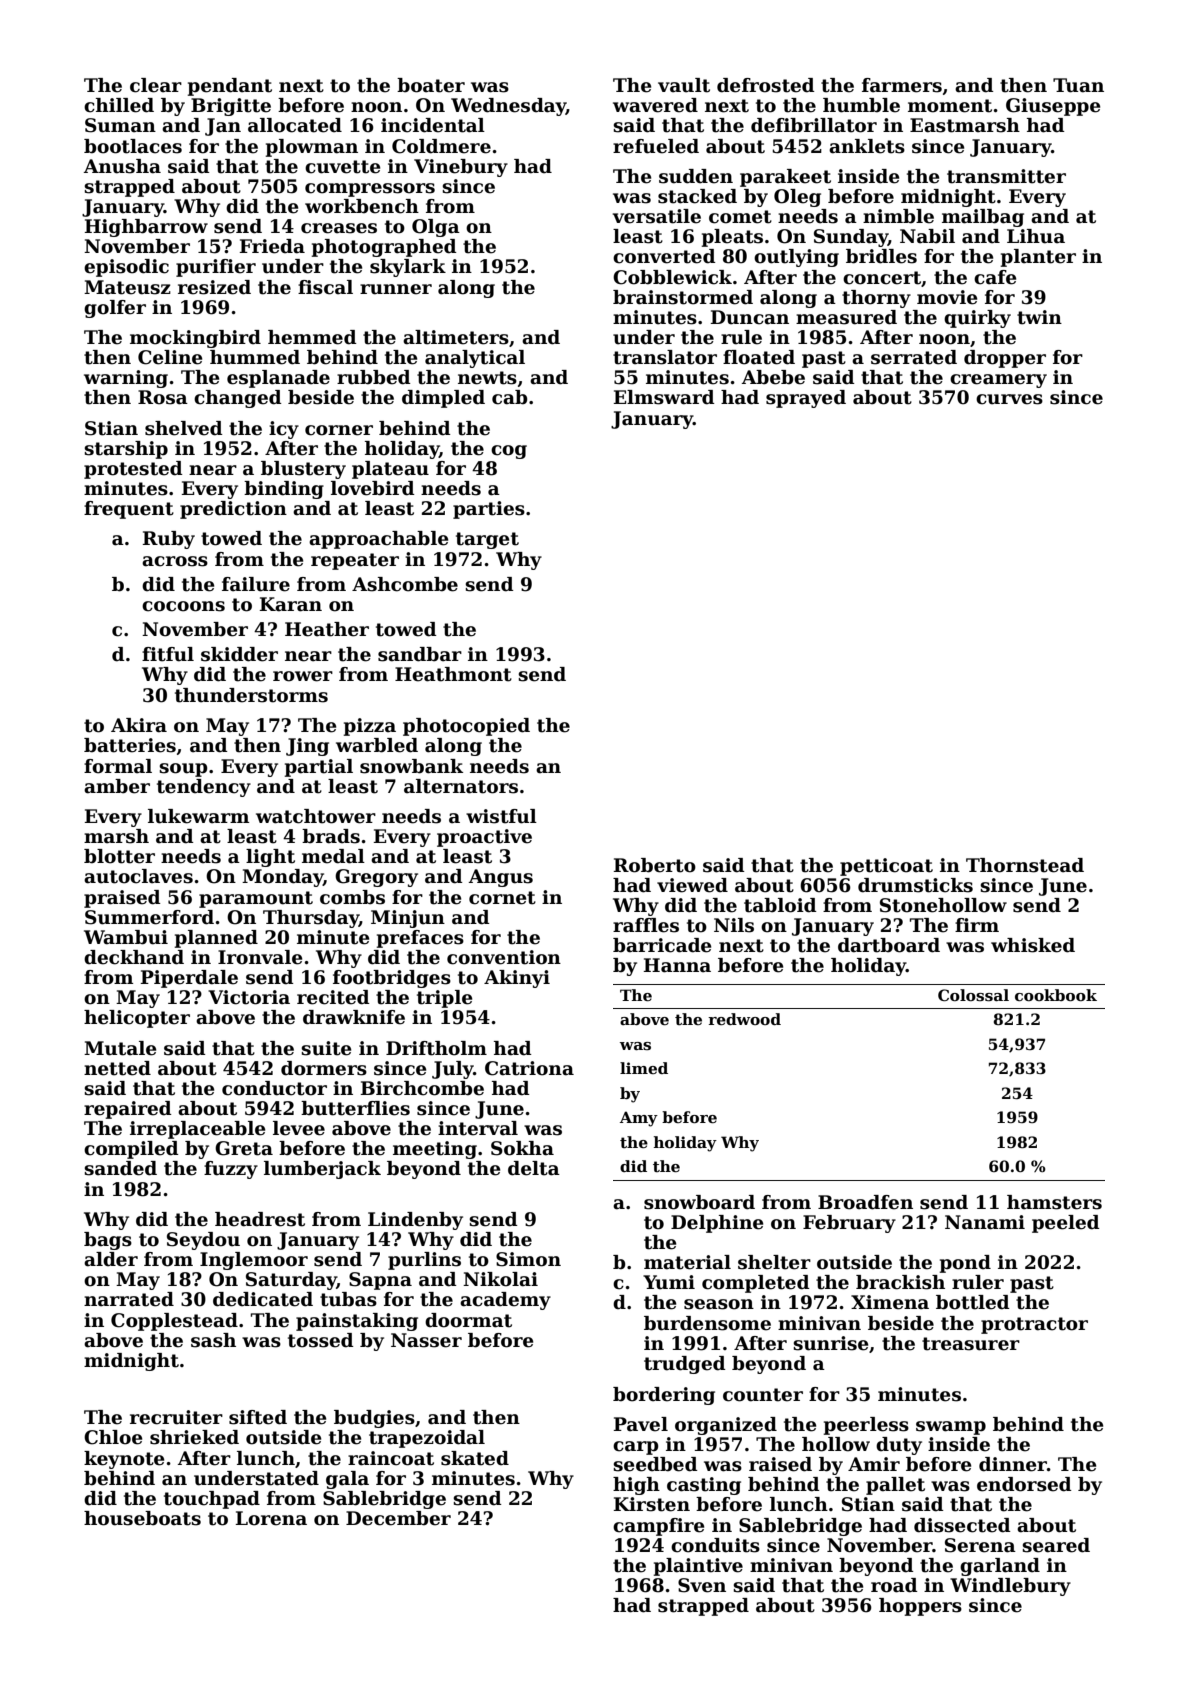 This screenshot has height=1682, width=1189. Describe the element at coordinates (664, 256) in the screenshot. I see `converted` at that location.
